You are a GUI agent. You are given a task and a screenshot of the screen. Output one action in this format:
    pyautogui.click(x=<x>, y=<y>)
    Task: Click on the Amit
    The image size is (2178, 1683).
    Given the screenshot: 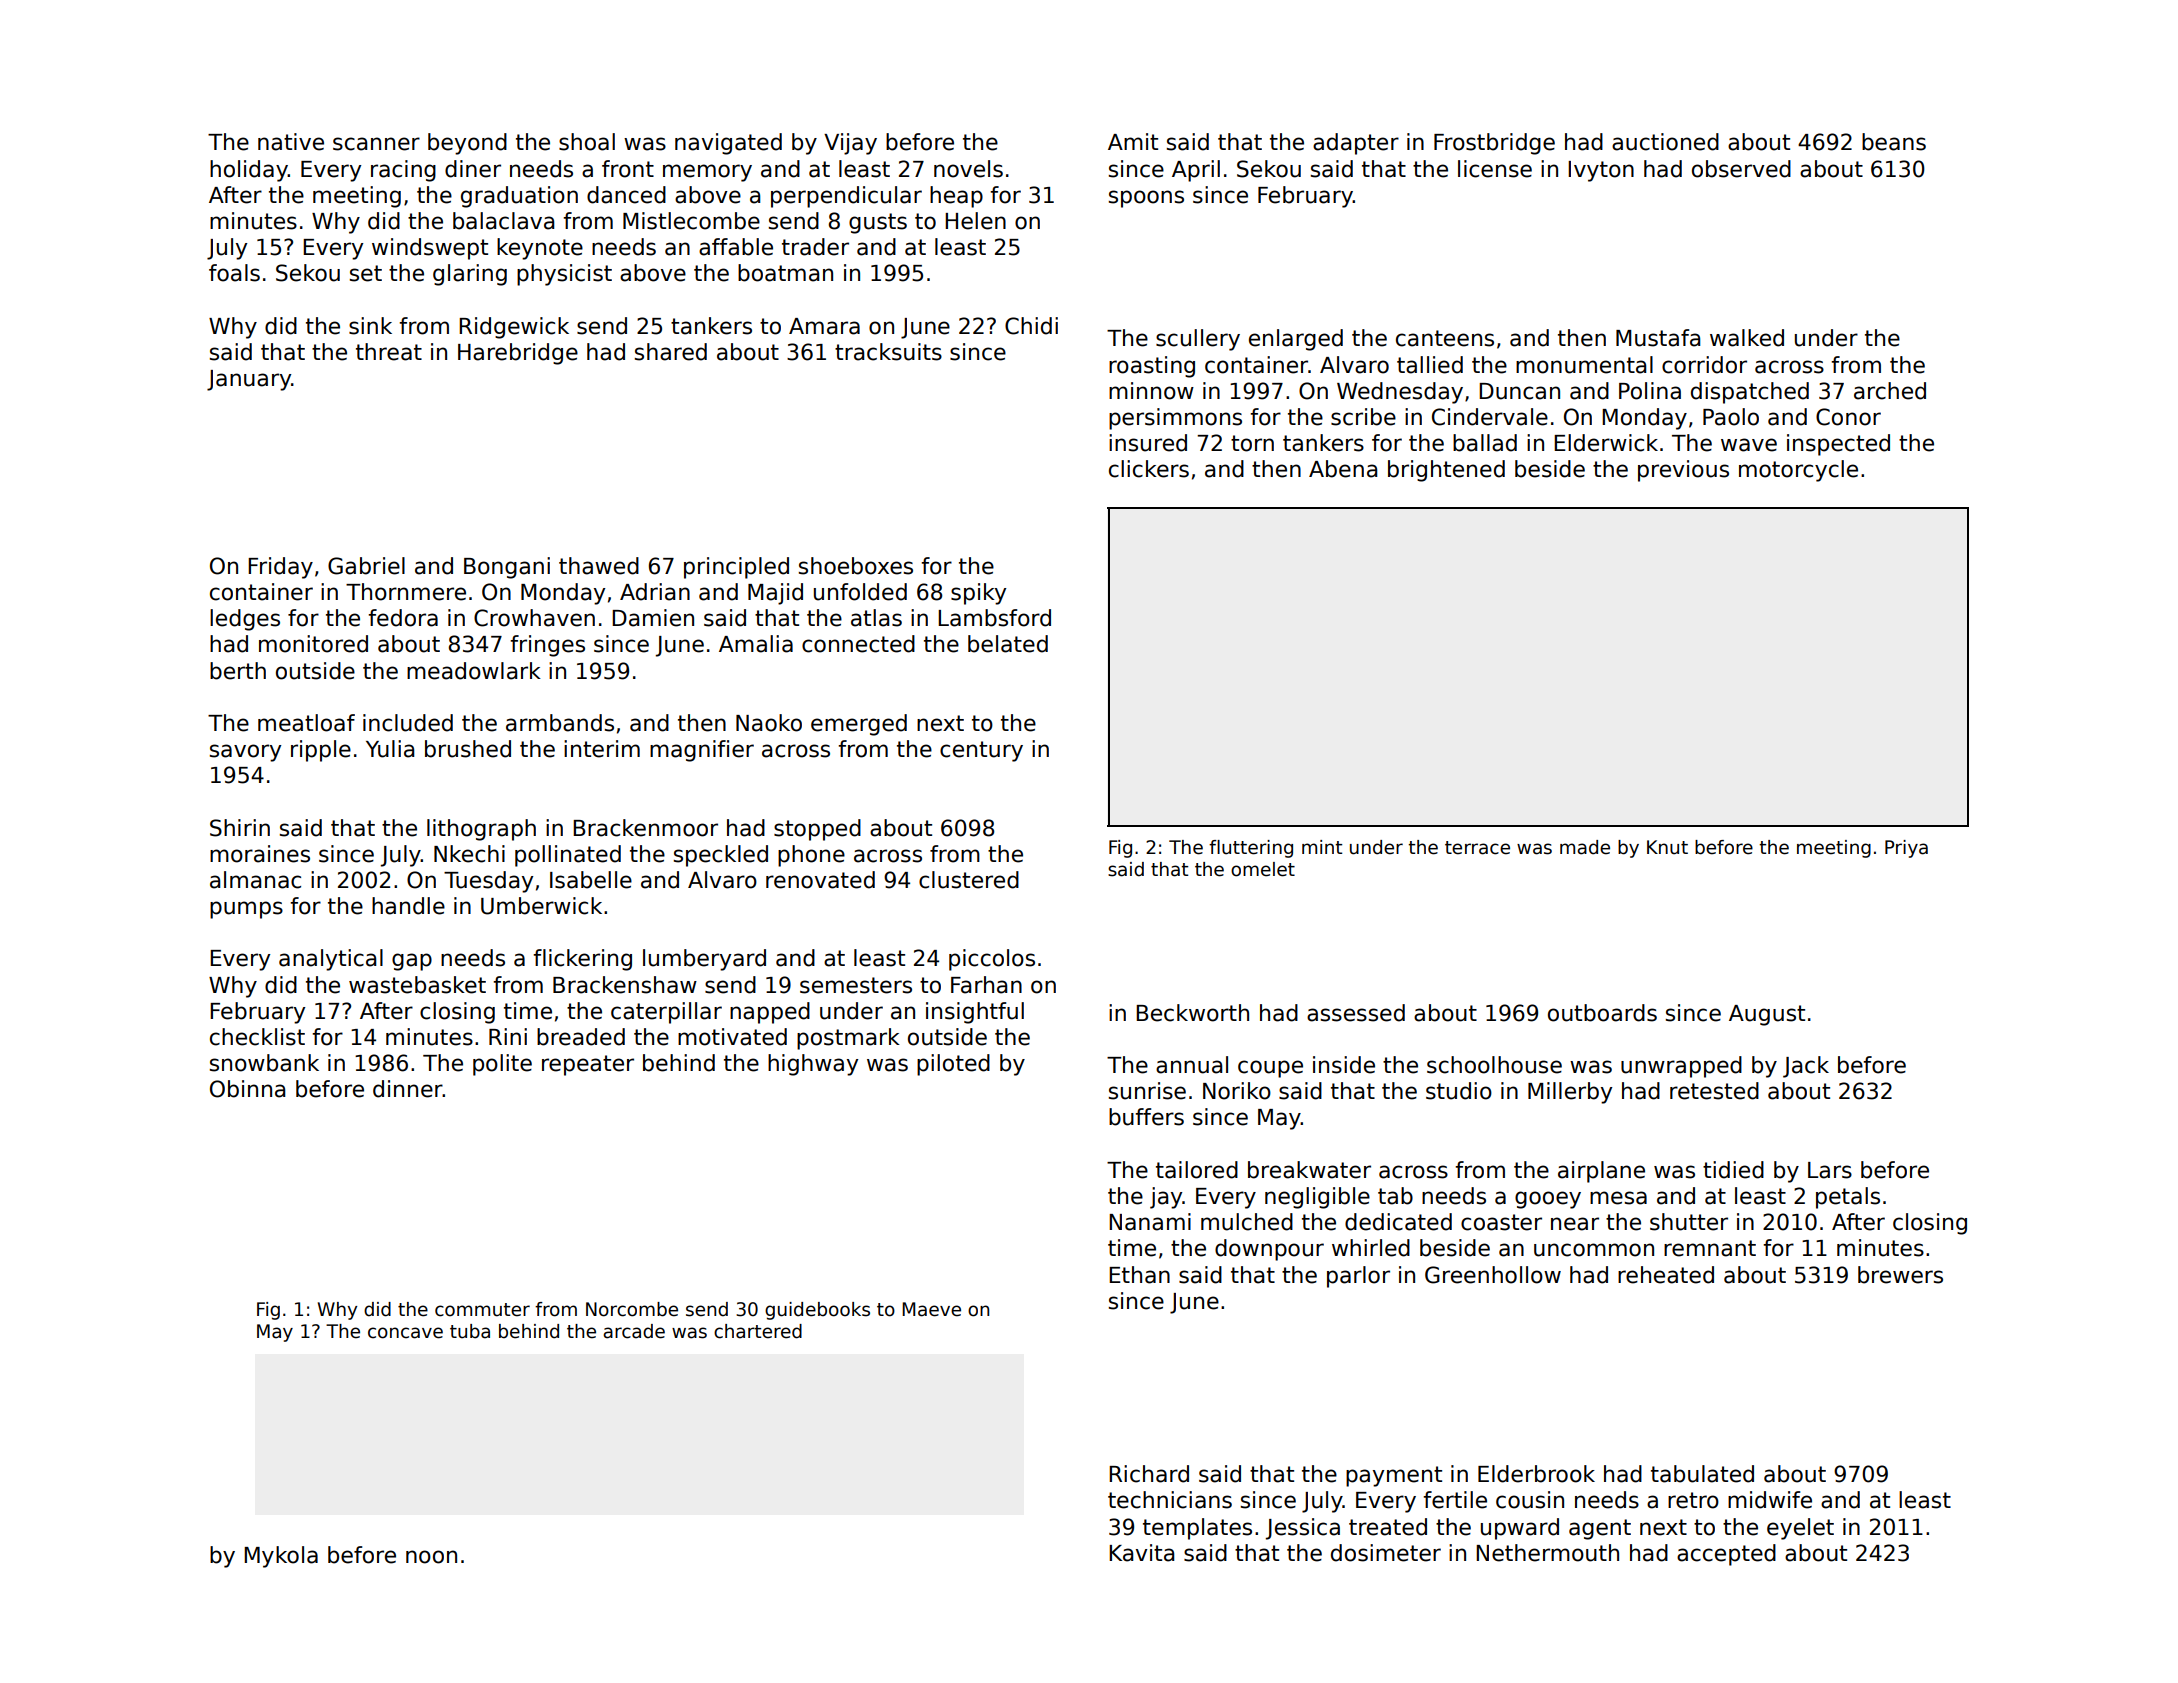 What is the action you would take?
    pyautogui.click(x=1133, y=141)
